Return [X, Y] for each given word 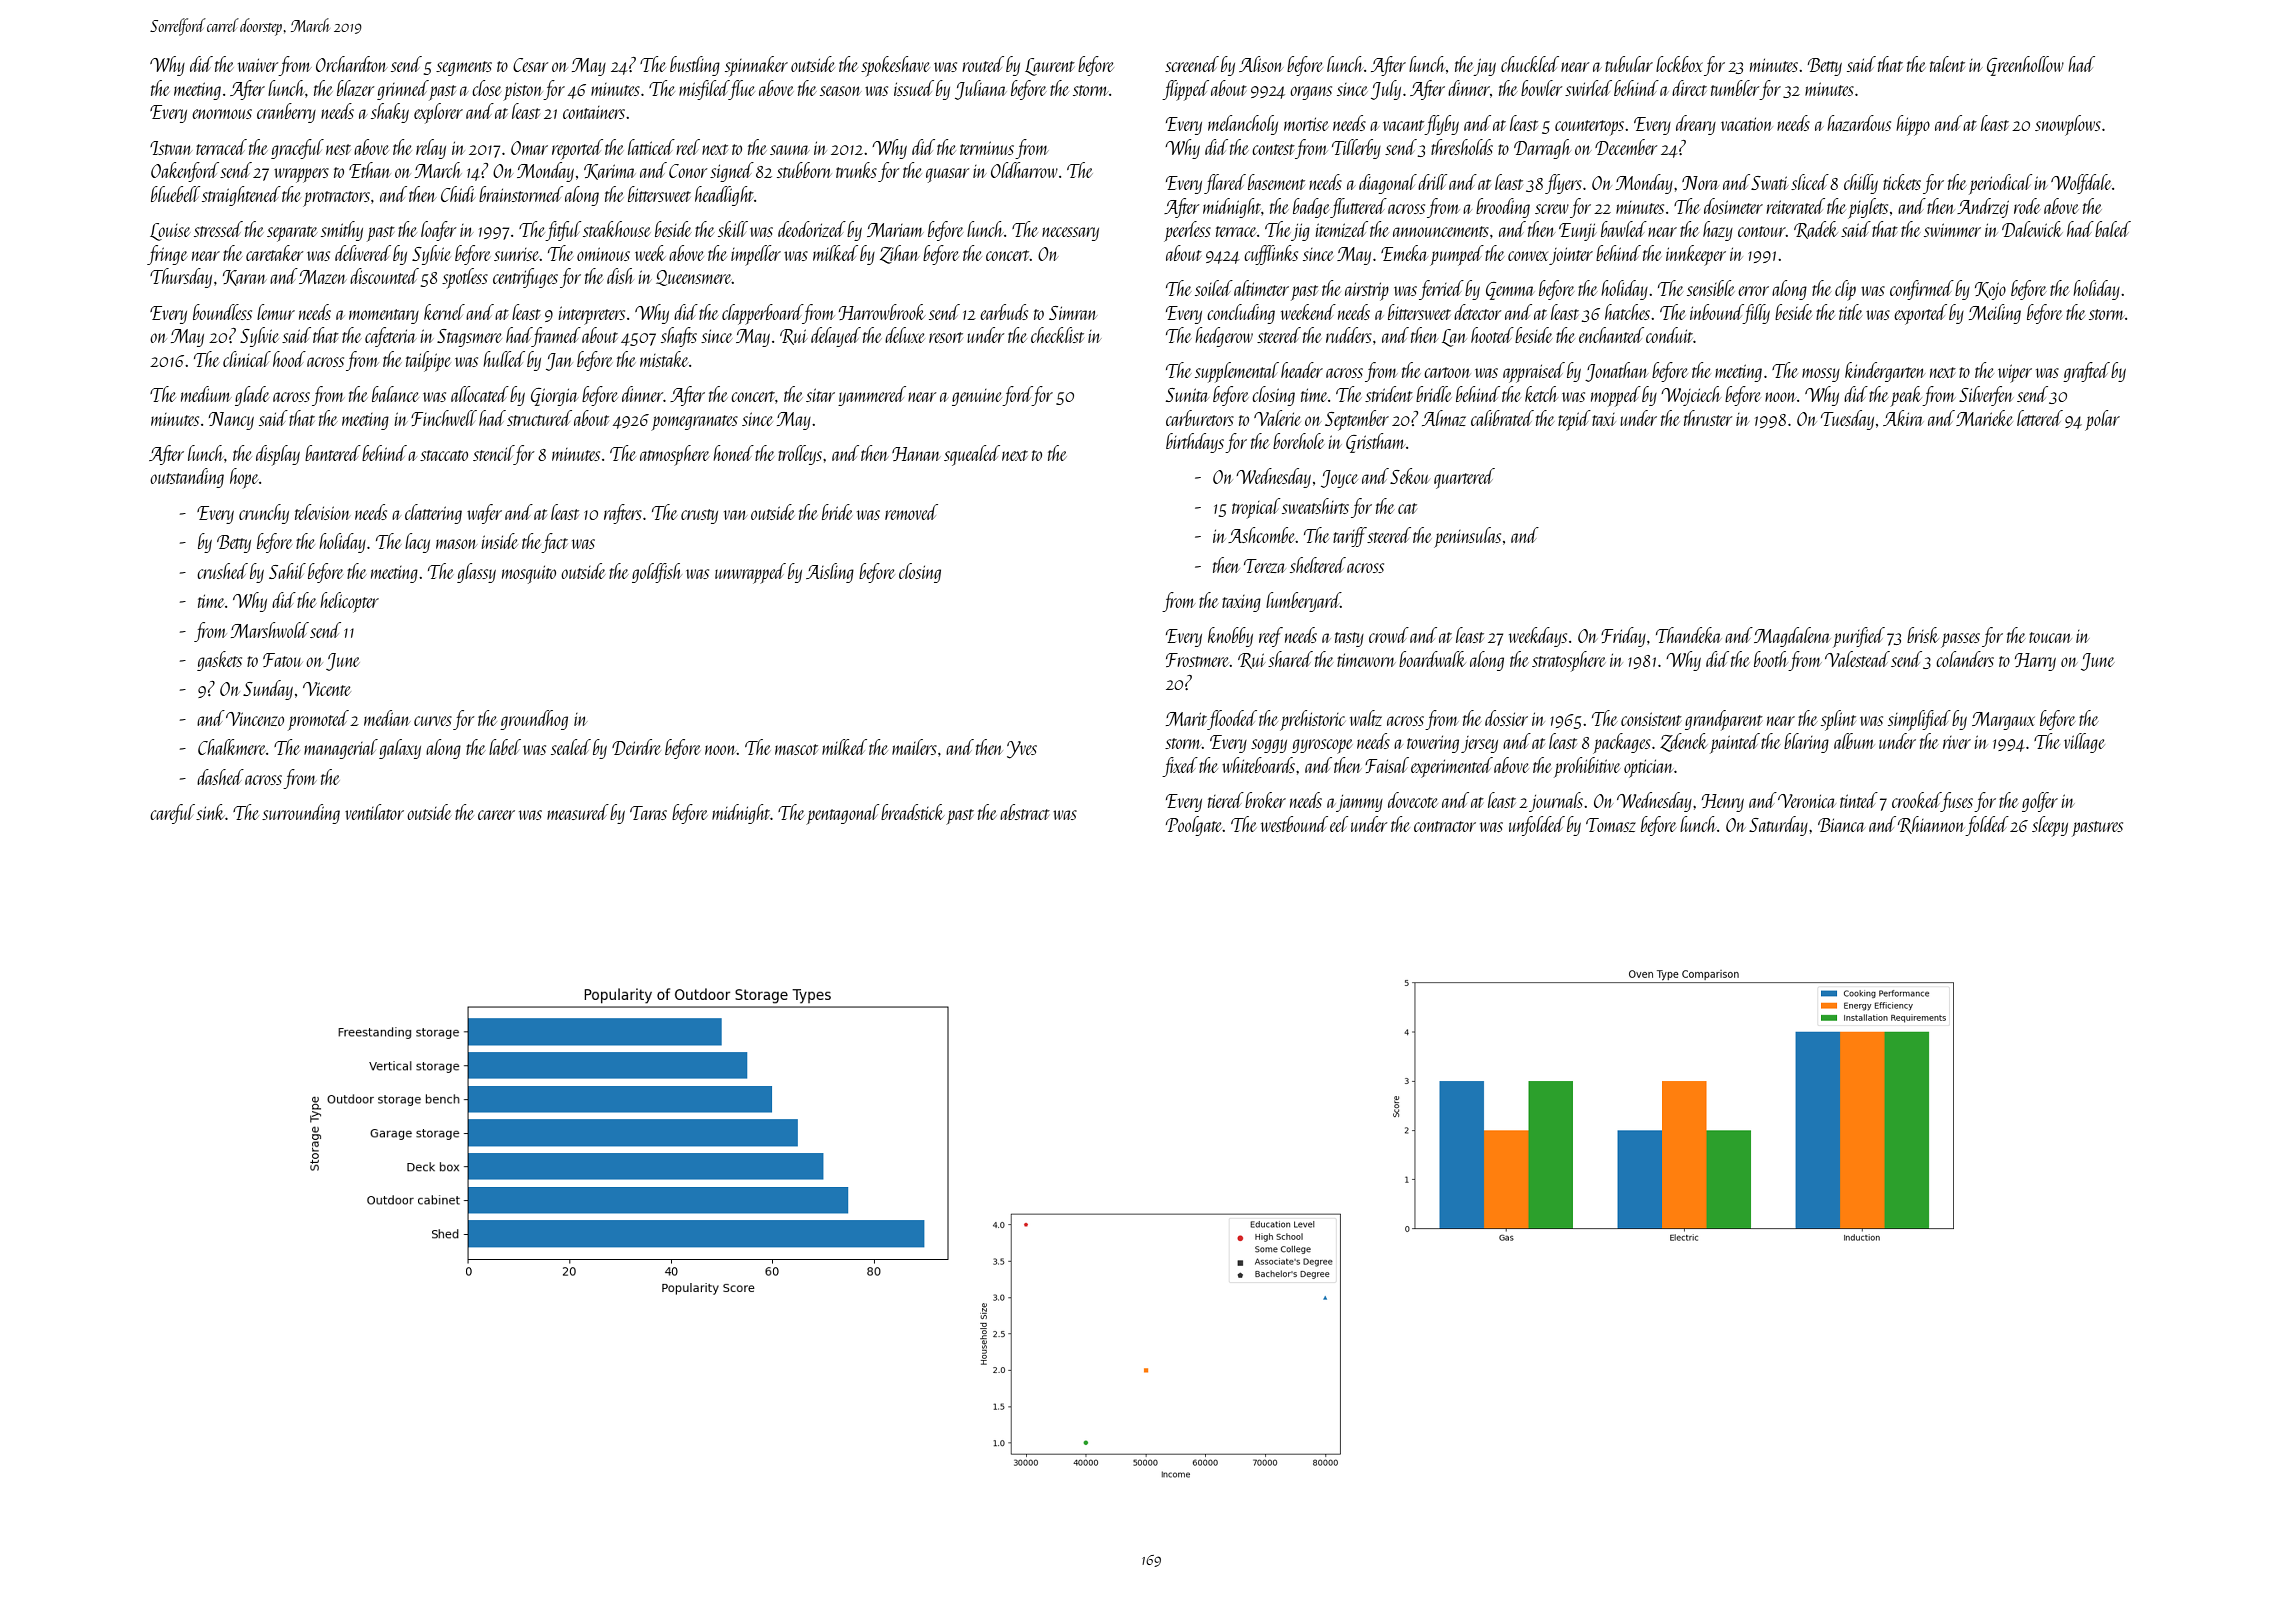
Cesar [530, 65]
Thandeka [1689, 635]
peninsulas [1467, 537]
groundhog [534, 720]
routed [983, 64]
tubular [1629, 64]
